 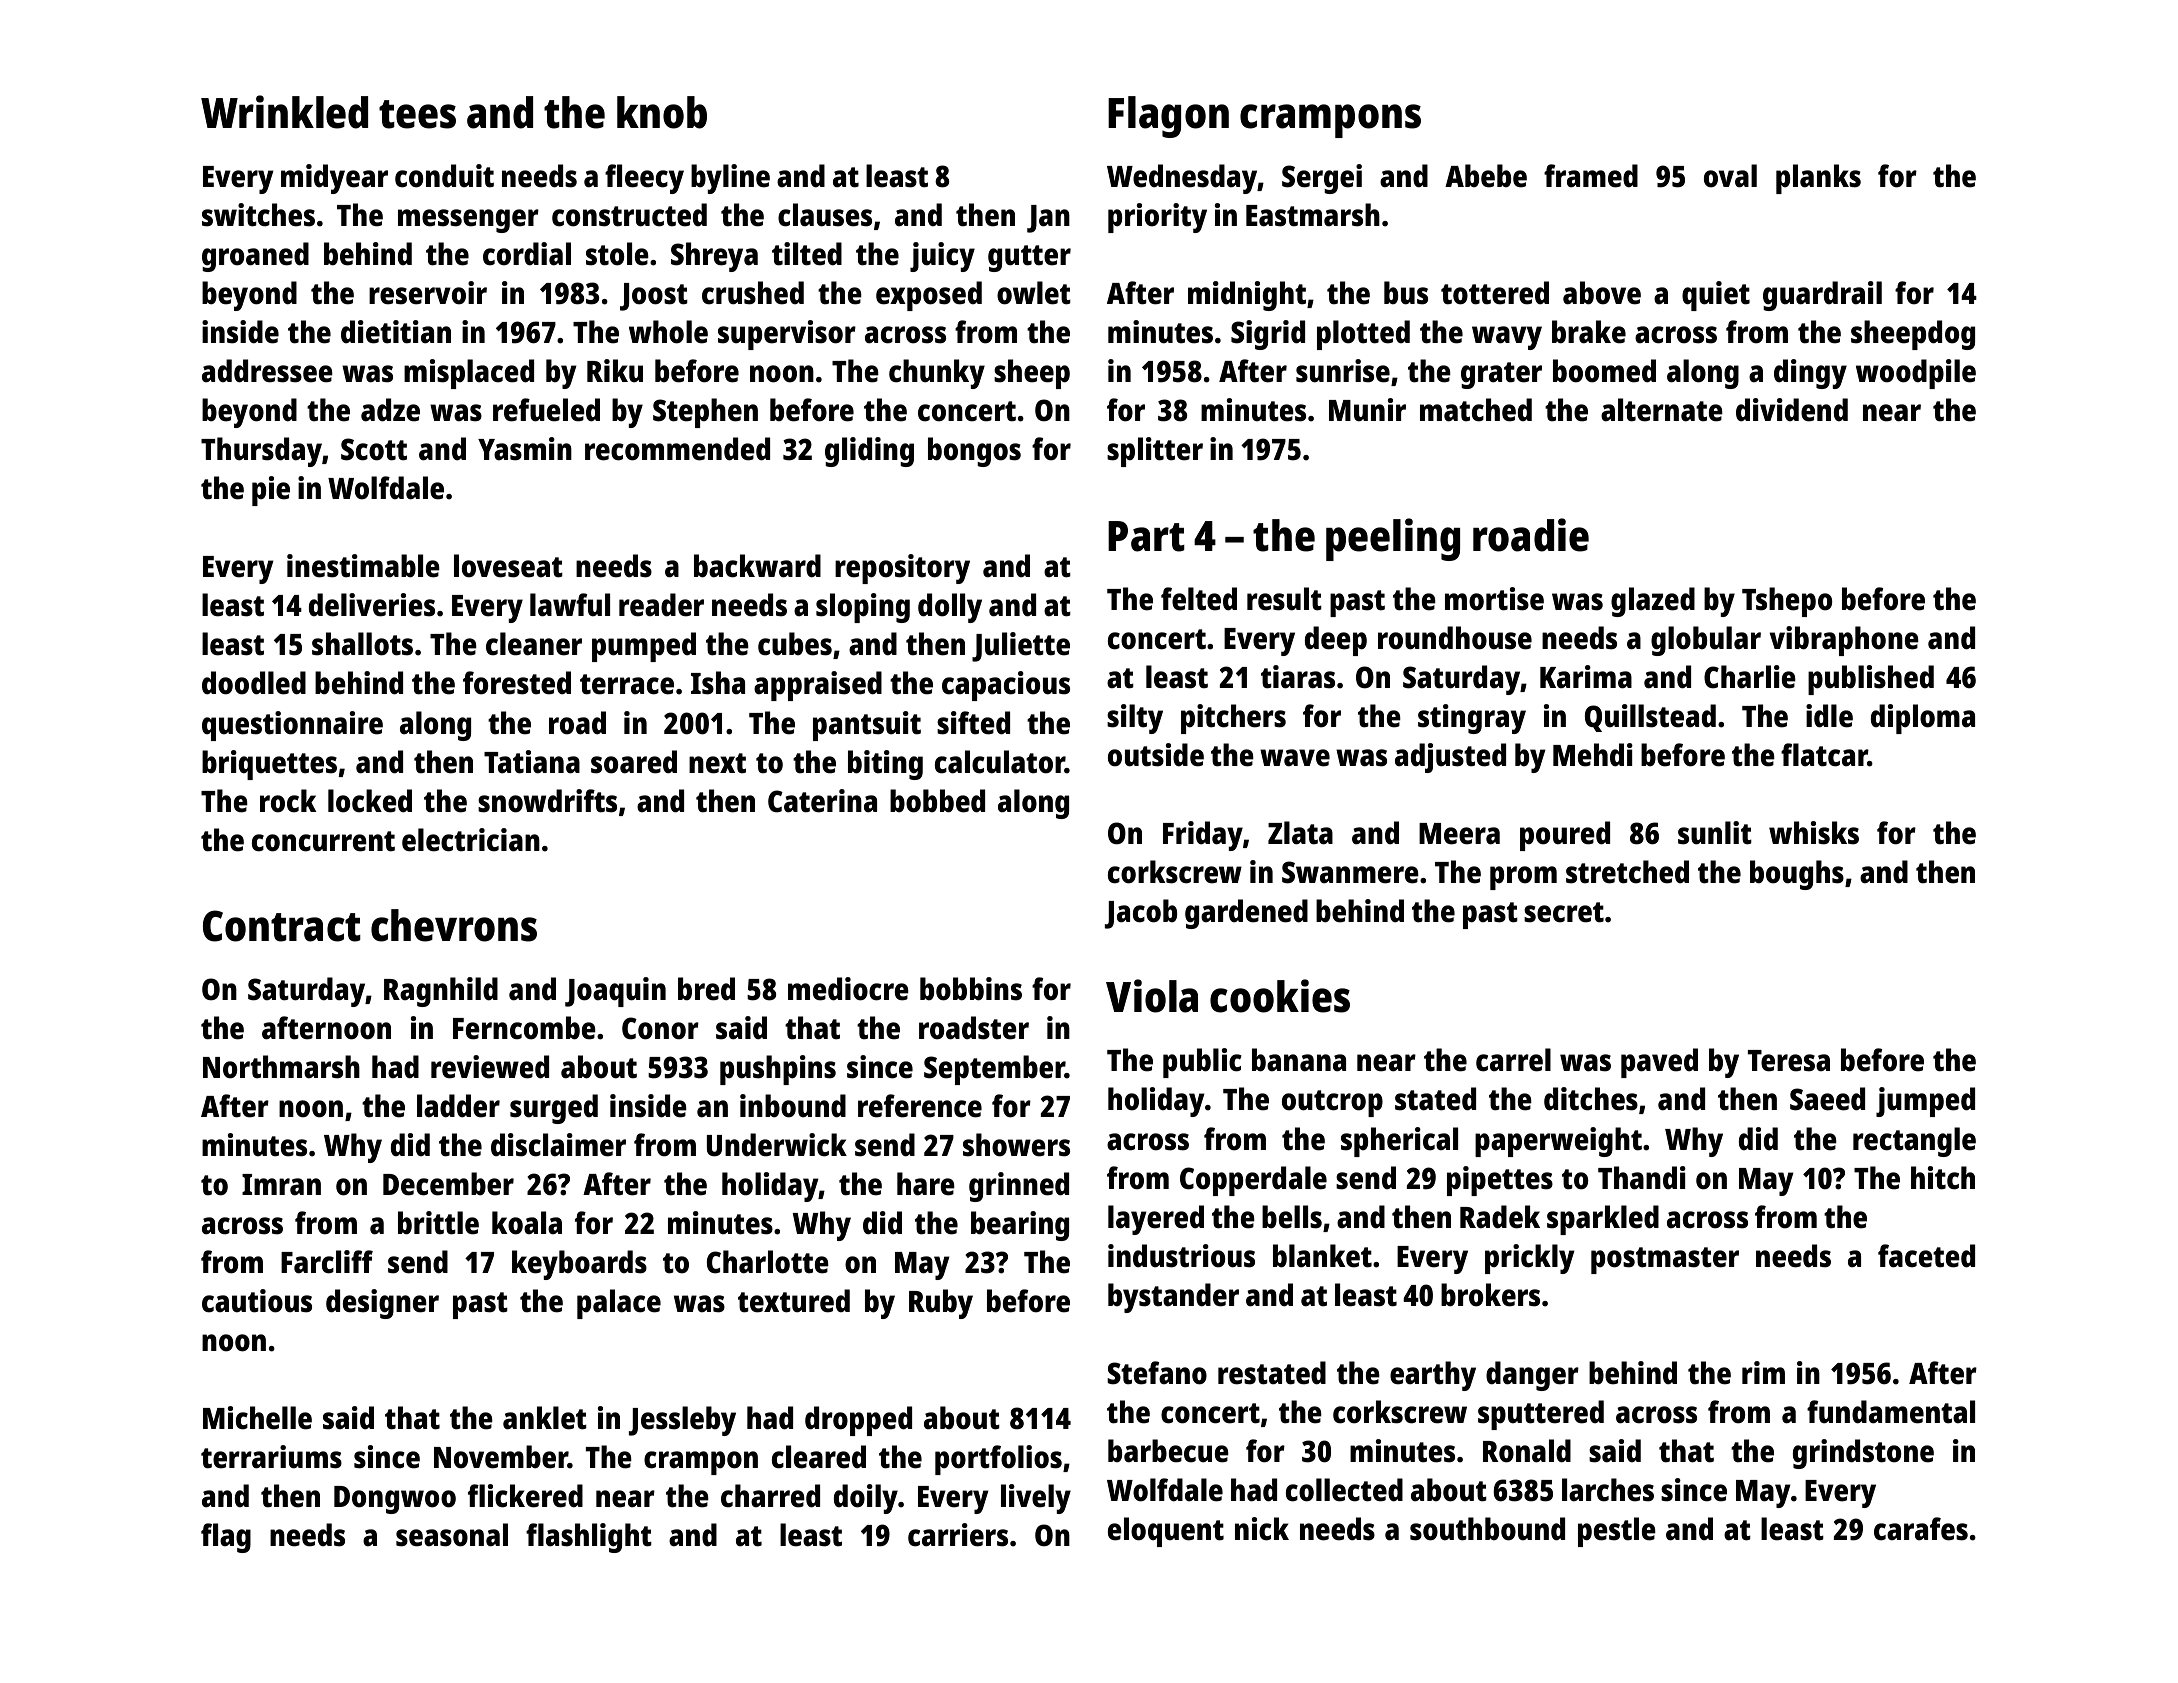 What do you see at coordinates (1715, 833) in the screenshot?
I see `sunlit` at bounding box center [1715, 833].
